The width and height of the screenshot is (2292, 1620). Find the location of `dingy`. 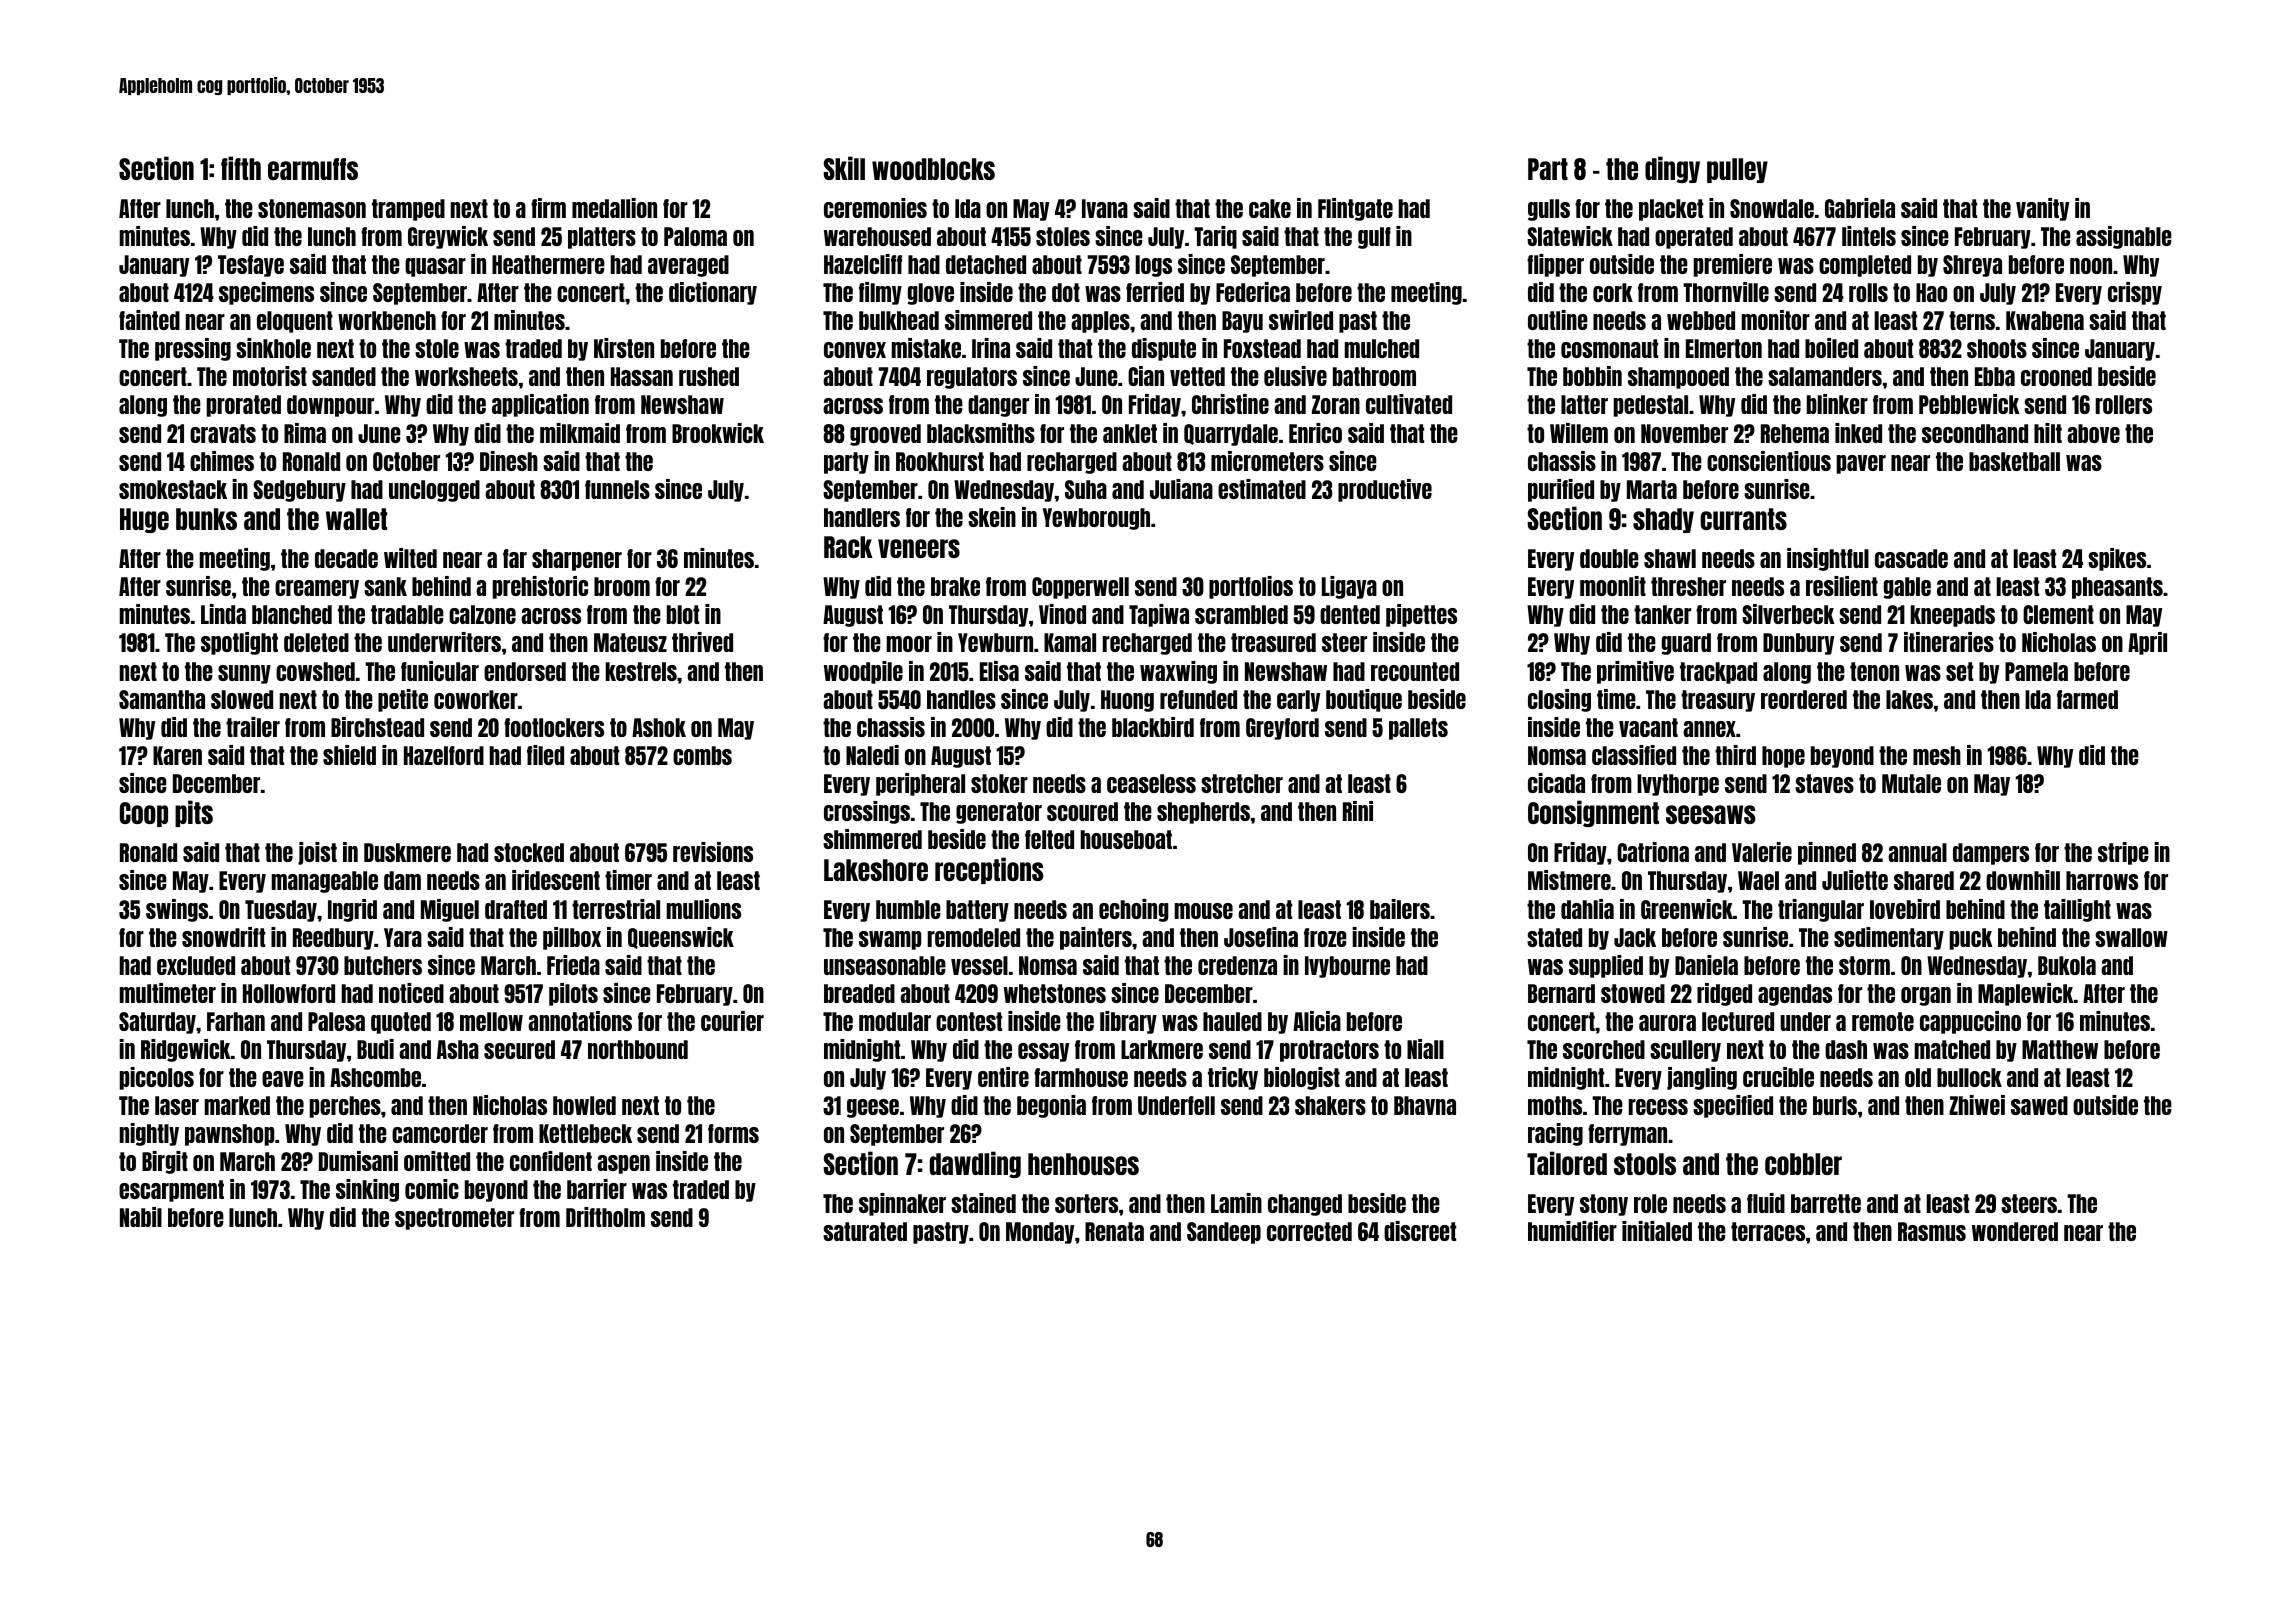

dingy is located at coordinates (1672, 169).
